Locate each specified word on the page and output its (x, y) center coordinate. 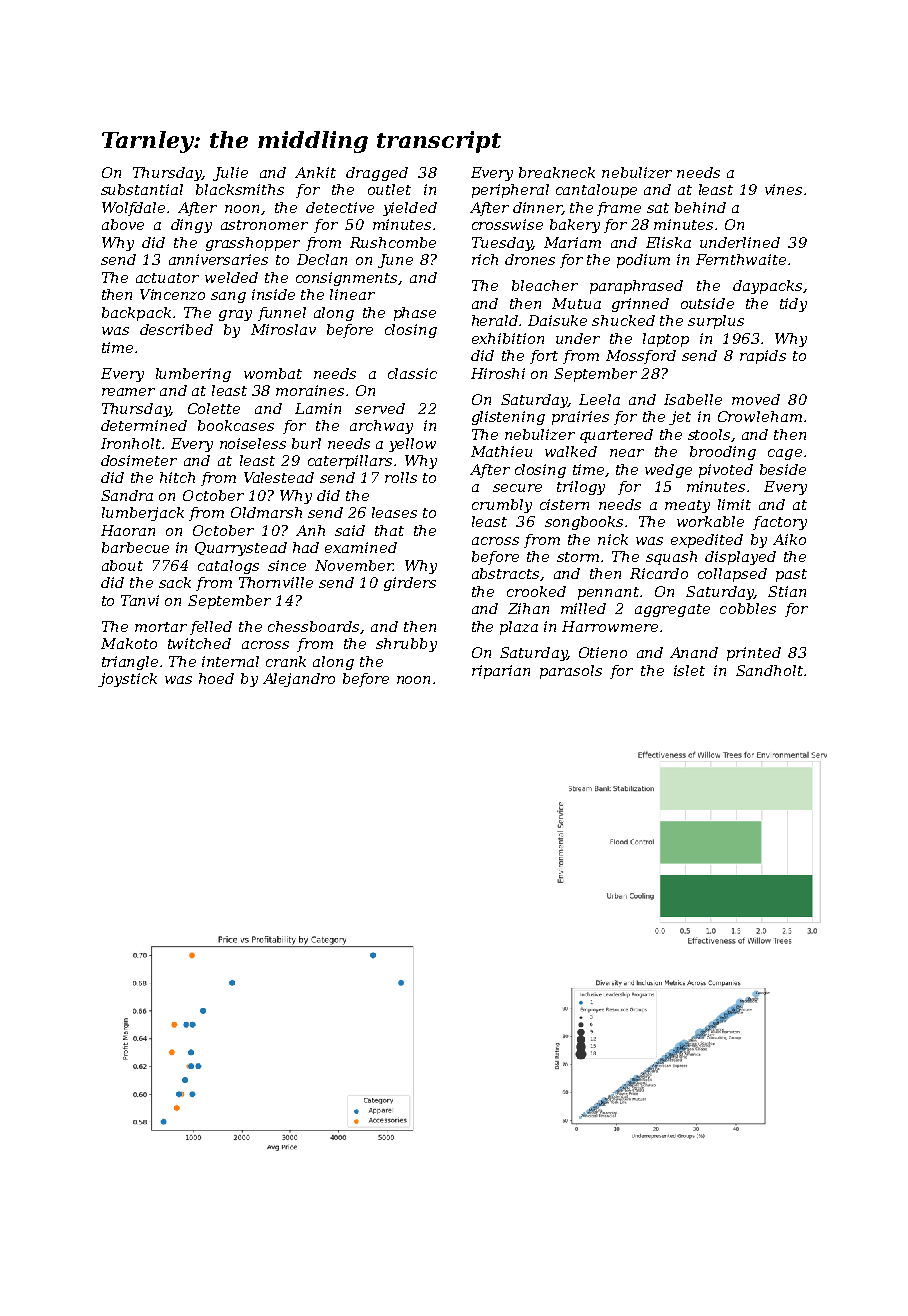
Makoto (129, 643)
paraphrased (636, 287)
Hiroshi (498, 373)
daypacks (767, 287)
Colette (214, 408)
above (123, 224)
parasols (571, 672)
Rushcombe (393, 242)
